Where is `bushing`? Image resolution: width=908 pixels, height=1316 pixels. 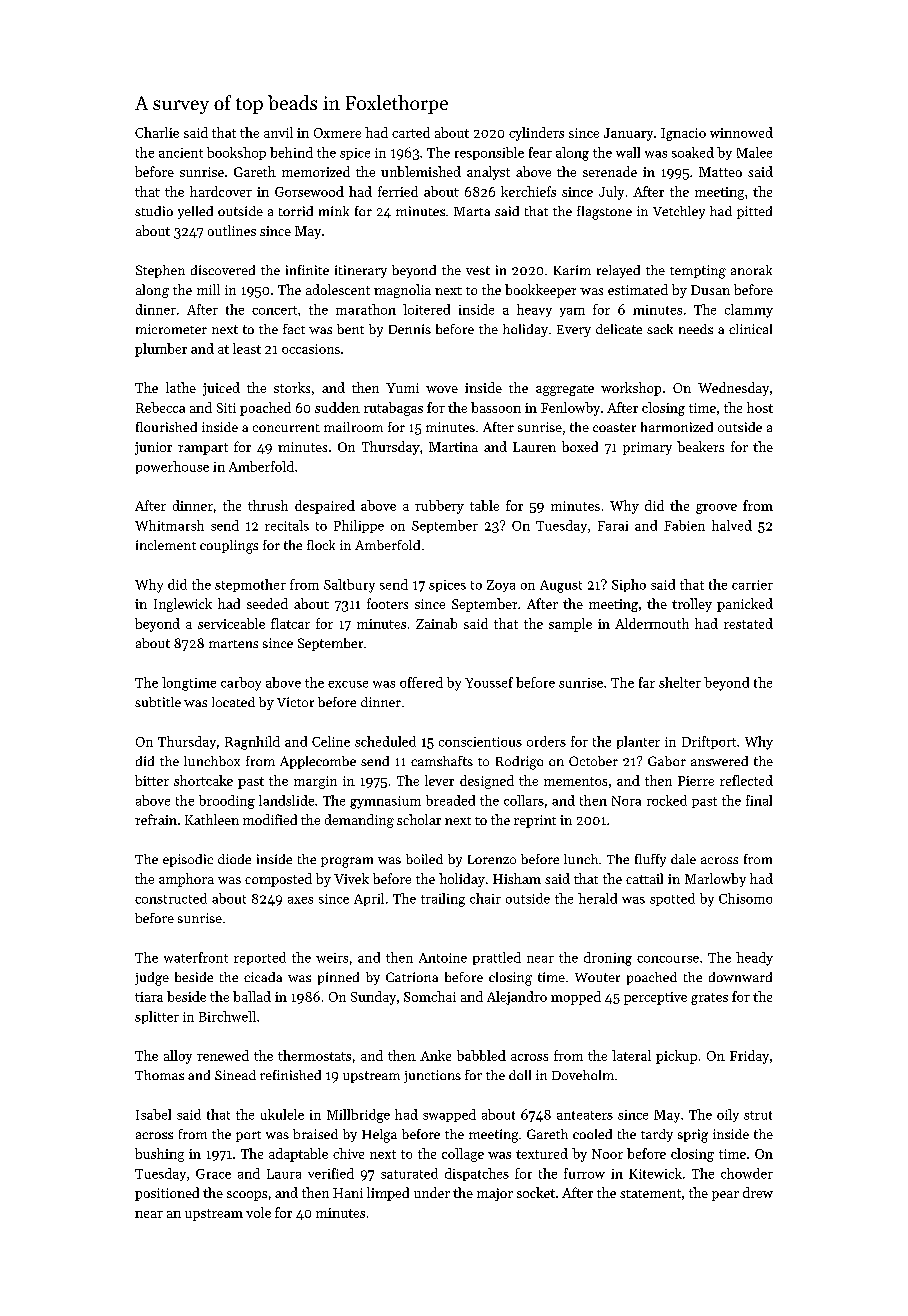 bushing is located at coordinates (159, 1155).
